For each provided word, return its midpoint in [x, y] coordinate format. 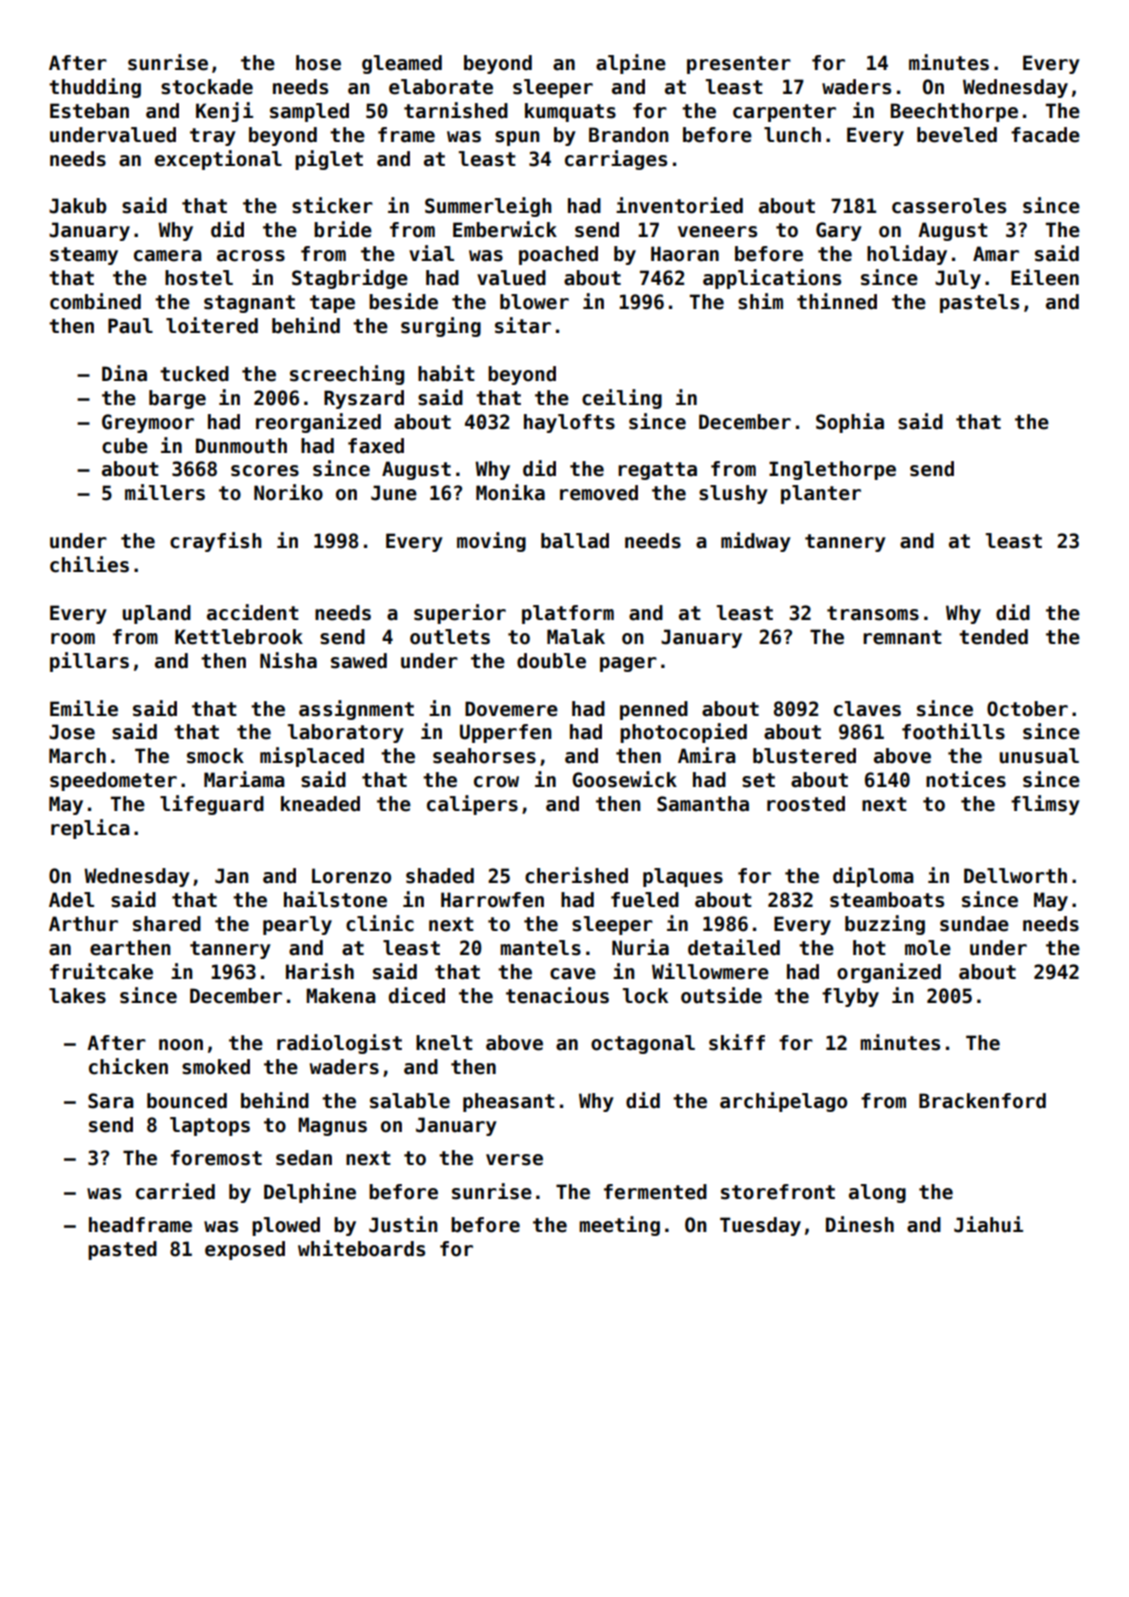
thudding [95, 88]
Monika [510, 492]
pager [628, 664]
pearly [297, 925]
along [877, 1193]
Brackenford [982, 1101]
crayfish [216, 542]
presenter [739, 65]
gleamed [402, 64]
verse [514, 1160]
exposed [245, 1250]
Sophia [850, 423]
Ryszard [364, 399]
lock [645, 996]
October [1027, 709]
